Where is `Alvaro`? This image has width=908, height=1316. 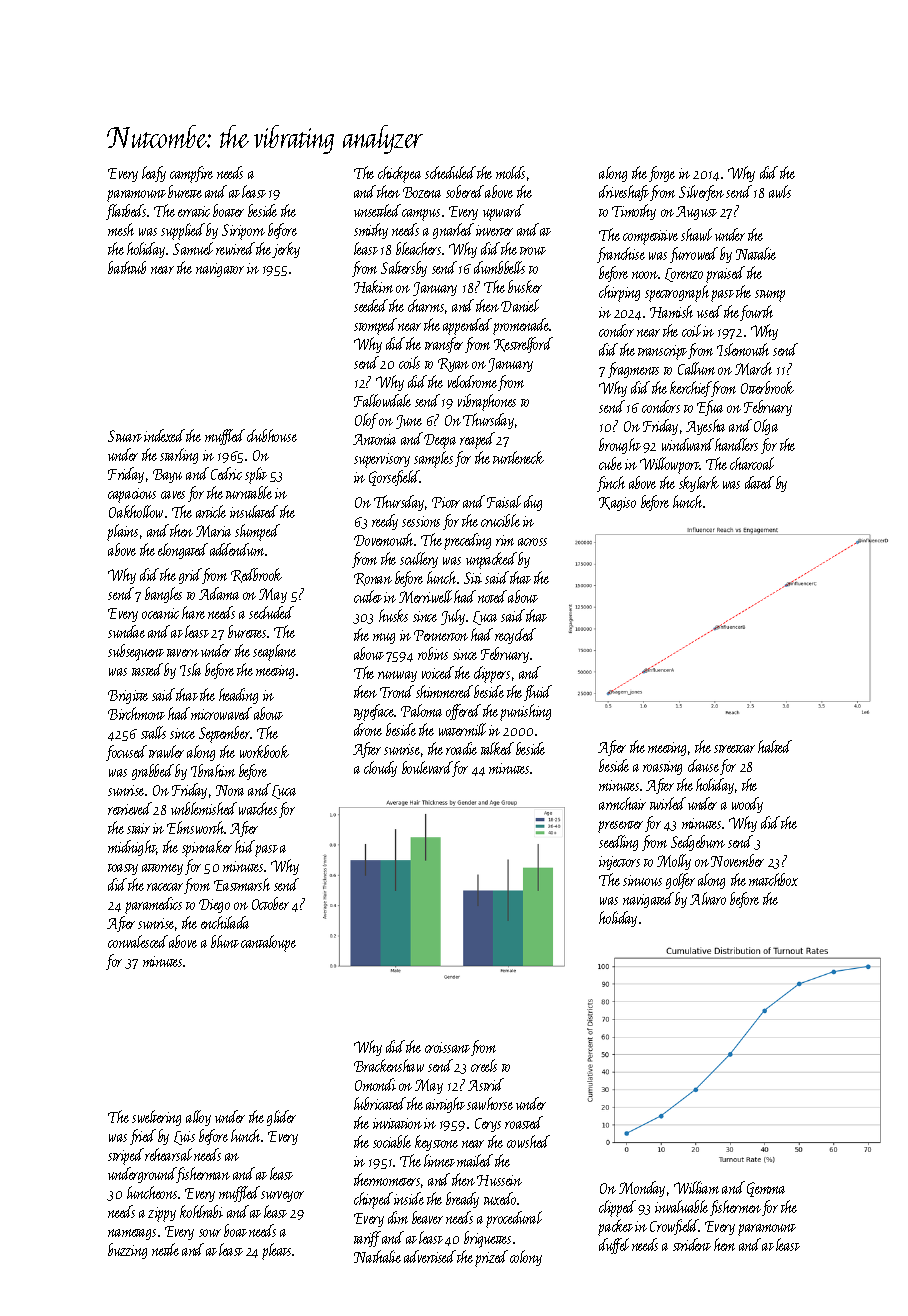 Alvaro is located at coordinates (708, 898).
